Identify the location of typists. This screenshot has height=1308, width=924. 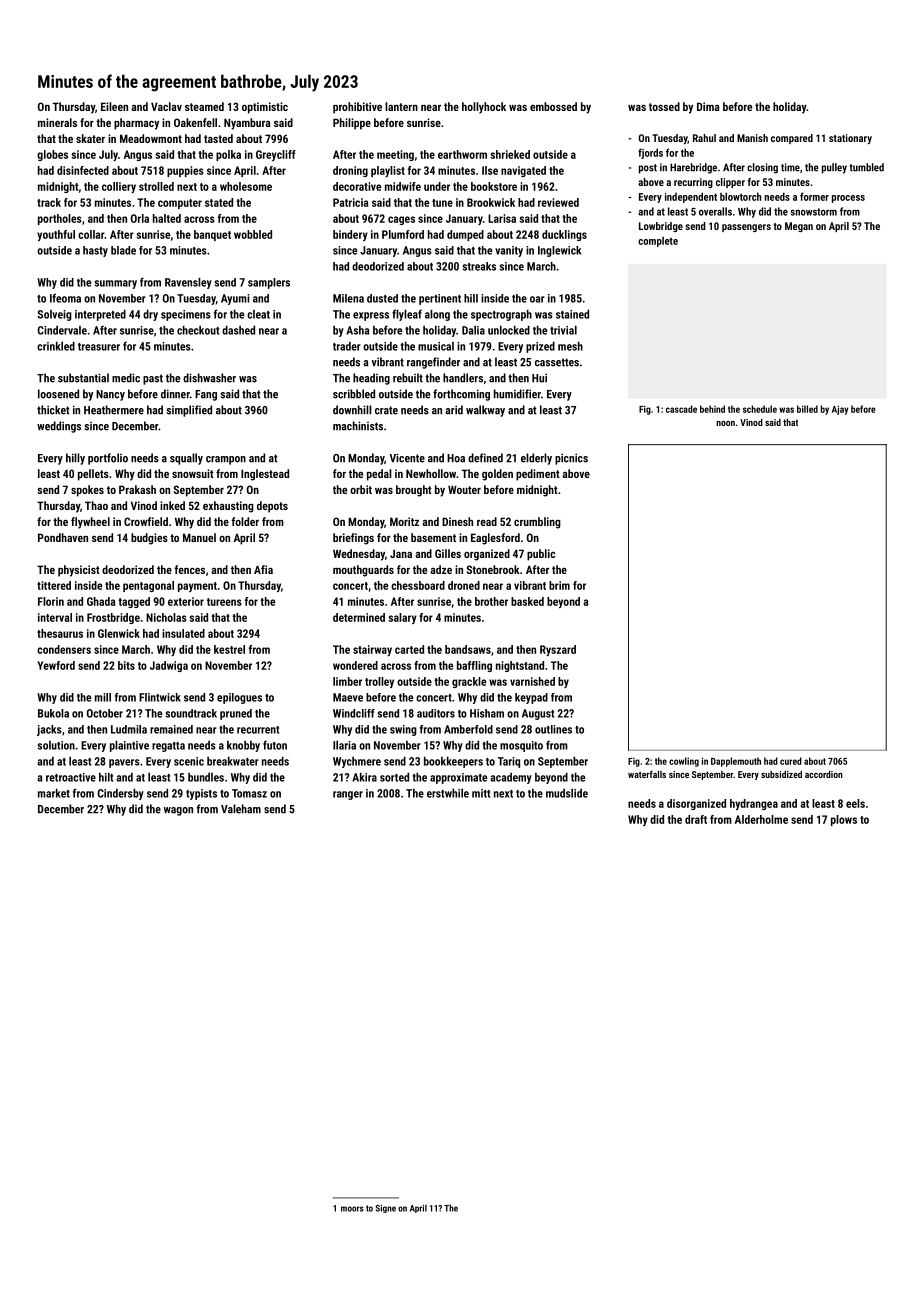
(201, 794).
